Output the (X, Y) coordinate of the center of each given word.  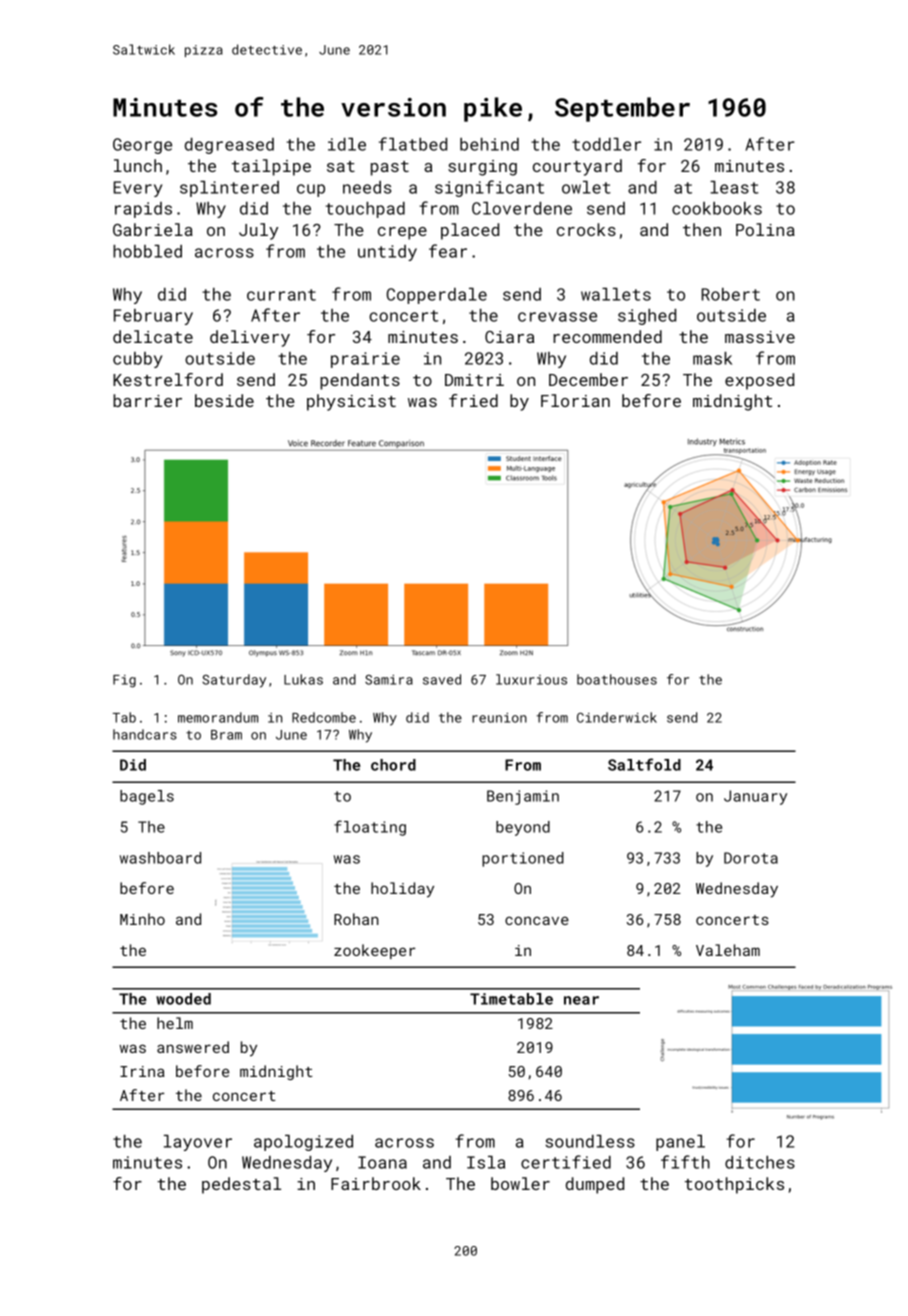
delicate (153, 336)
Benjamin (523, 797)
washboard (160, 858)
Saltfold (644, 764)
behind (489, 144)
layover (198, 1143)
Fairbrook (376, 1183)
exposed (759, 381)
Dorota (751, 858)
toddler (606, 144)
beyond (523, 828)
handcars (145, 734)
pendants (360, 381)
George (142, 146)
